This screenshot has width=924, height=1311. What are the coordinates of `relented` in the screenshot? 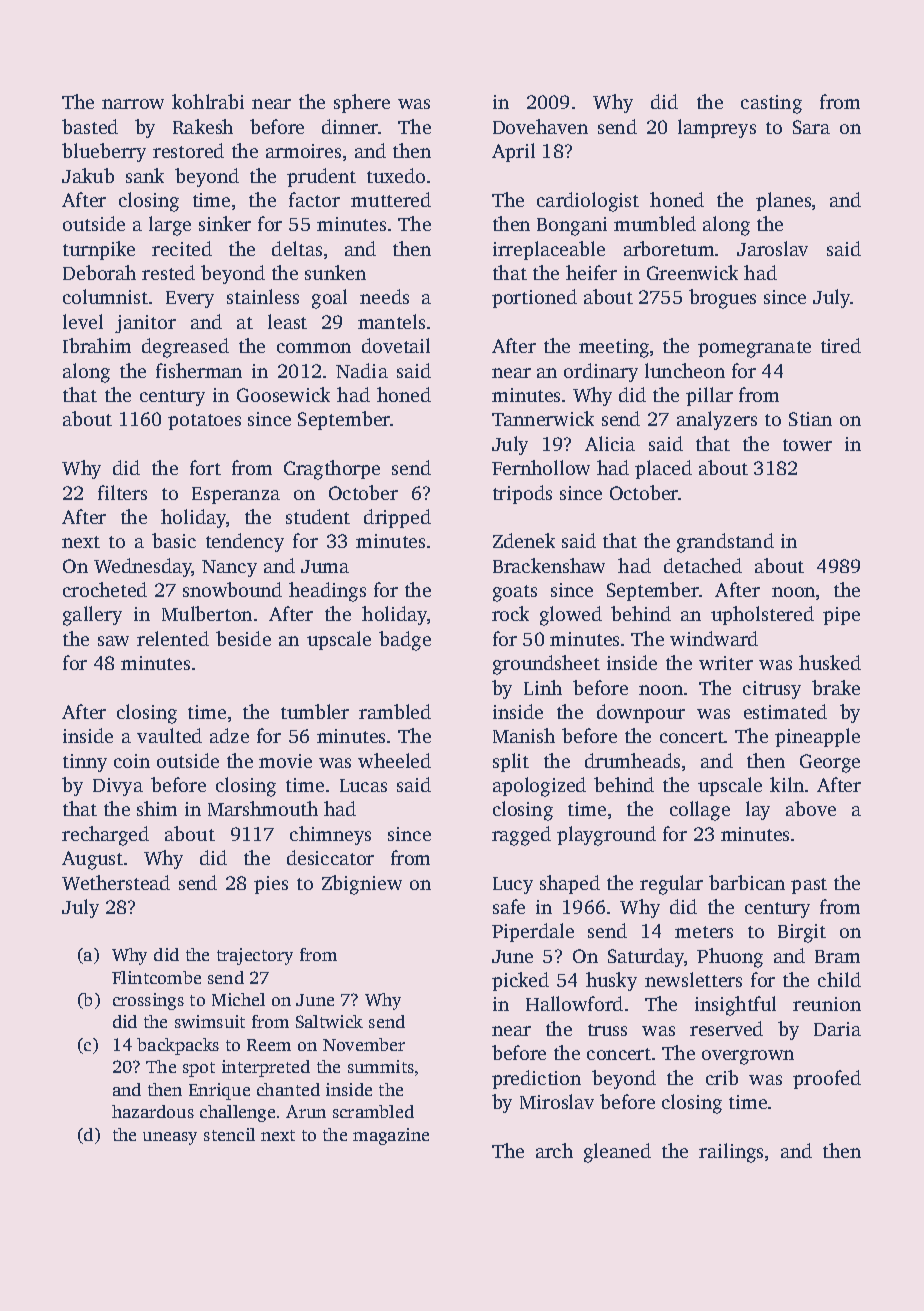 It's located at (173, 638).
